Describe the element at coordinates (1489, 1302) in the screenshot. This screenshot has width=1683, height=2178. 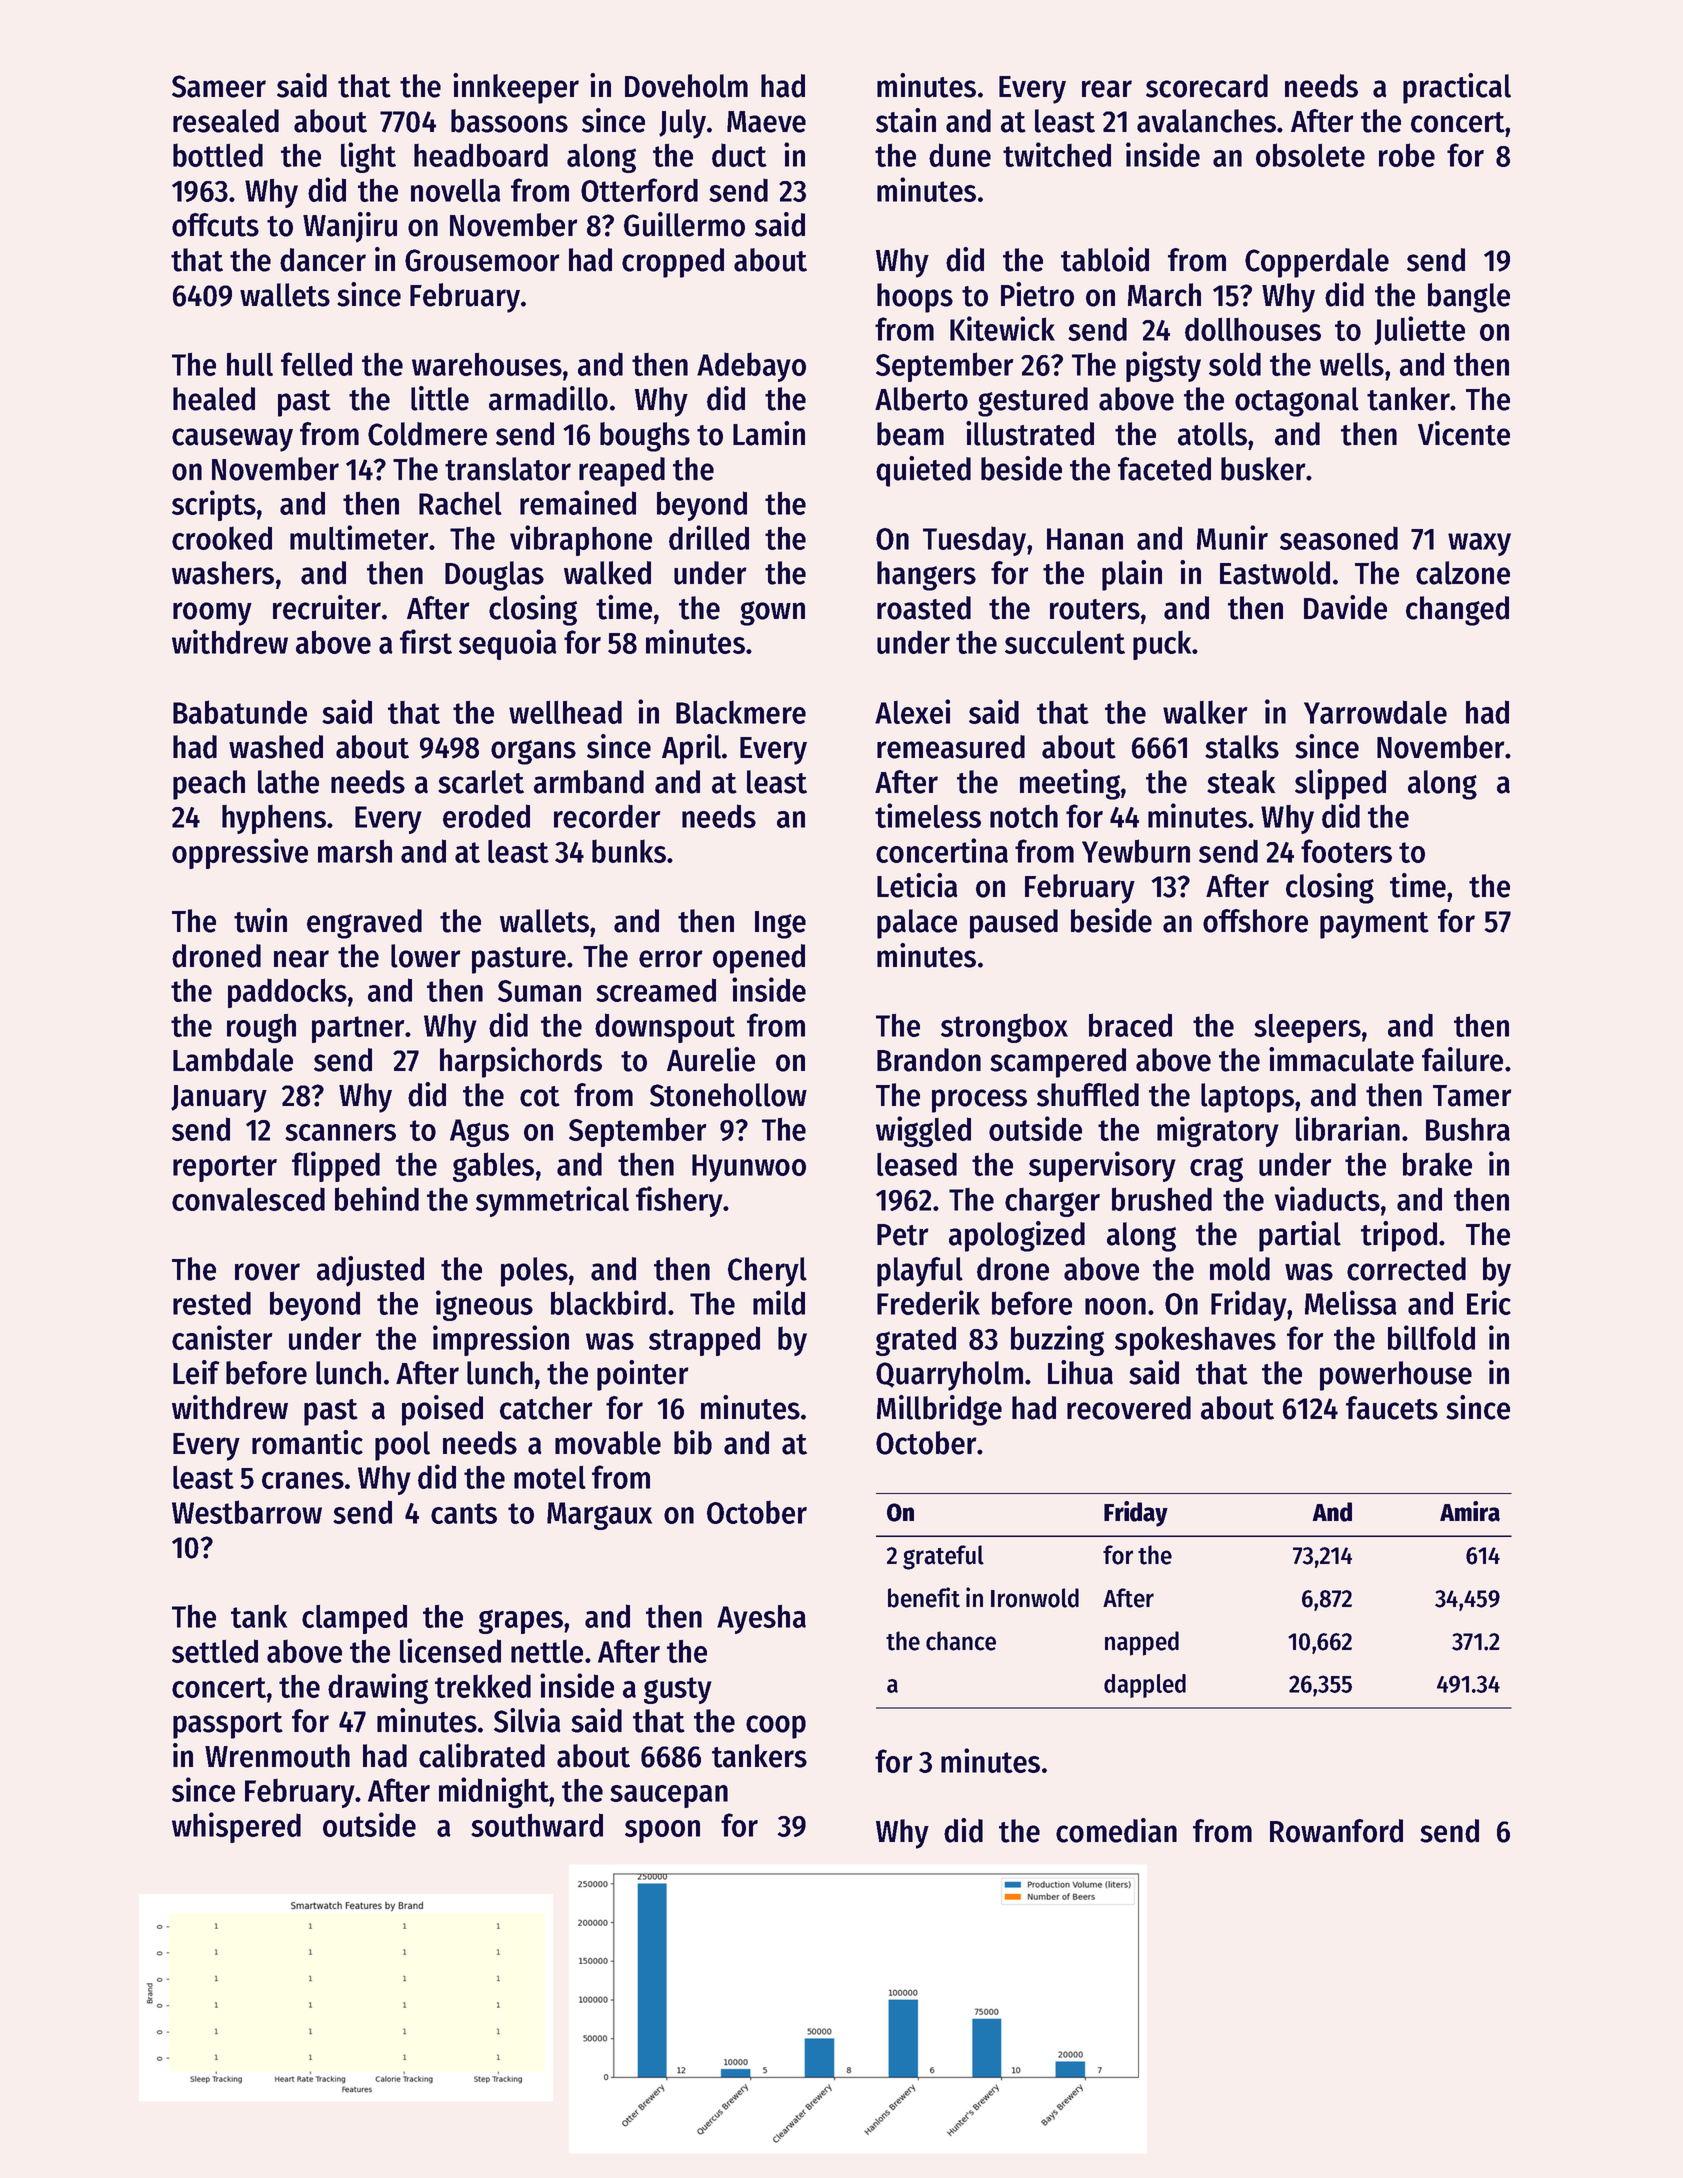
I see `Eric` at that location.
